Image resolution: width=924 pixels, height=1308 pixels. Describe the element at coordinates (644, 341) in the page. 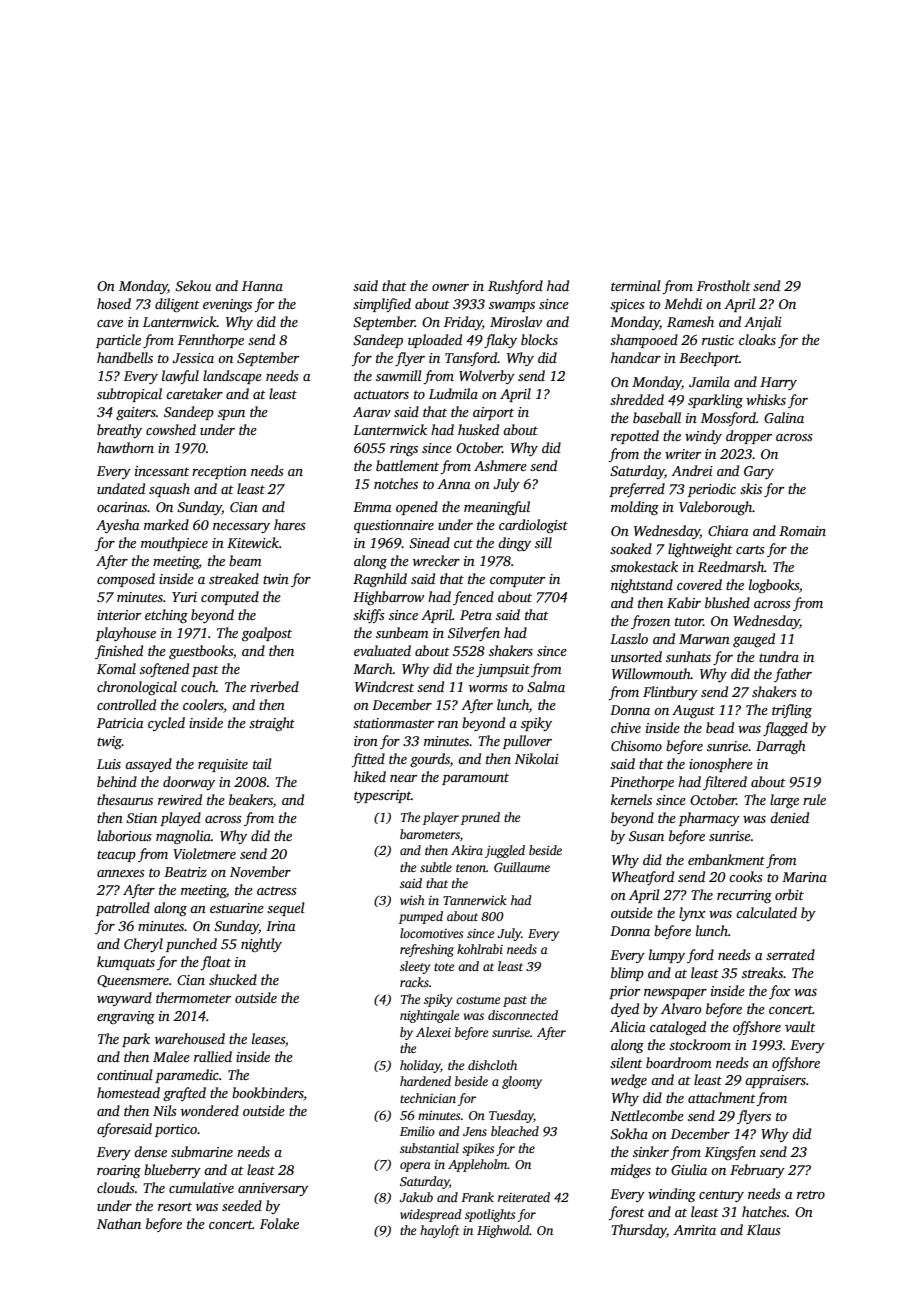

I see `shampooed` at that location.
